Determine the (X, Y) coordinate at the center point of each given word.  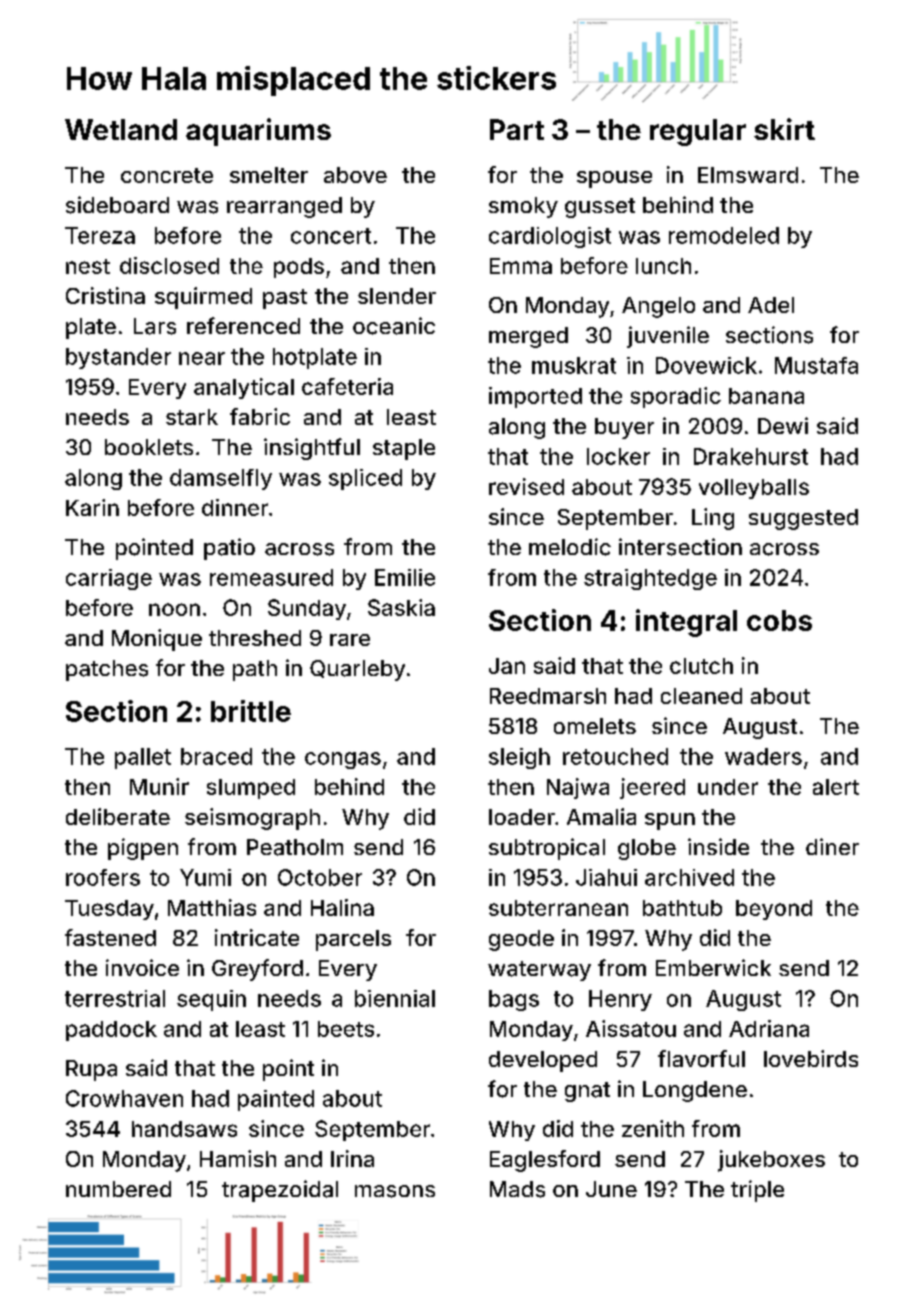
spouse (614, 179)
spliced (365, 479)
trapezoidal (280, 1191)
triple (757, 1191)
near (202, 358)
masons (395, 1191)
